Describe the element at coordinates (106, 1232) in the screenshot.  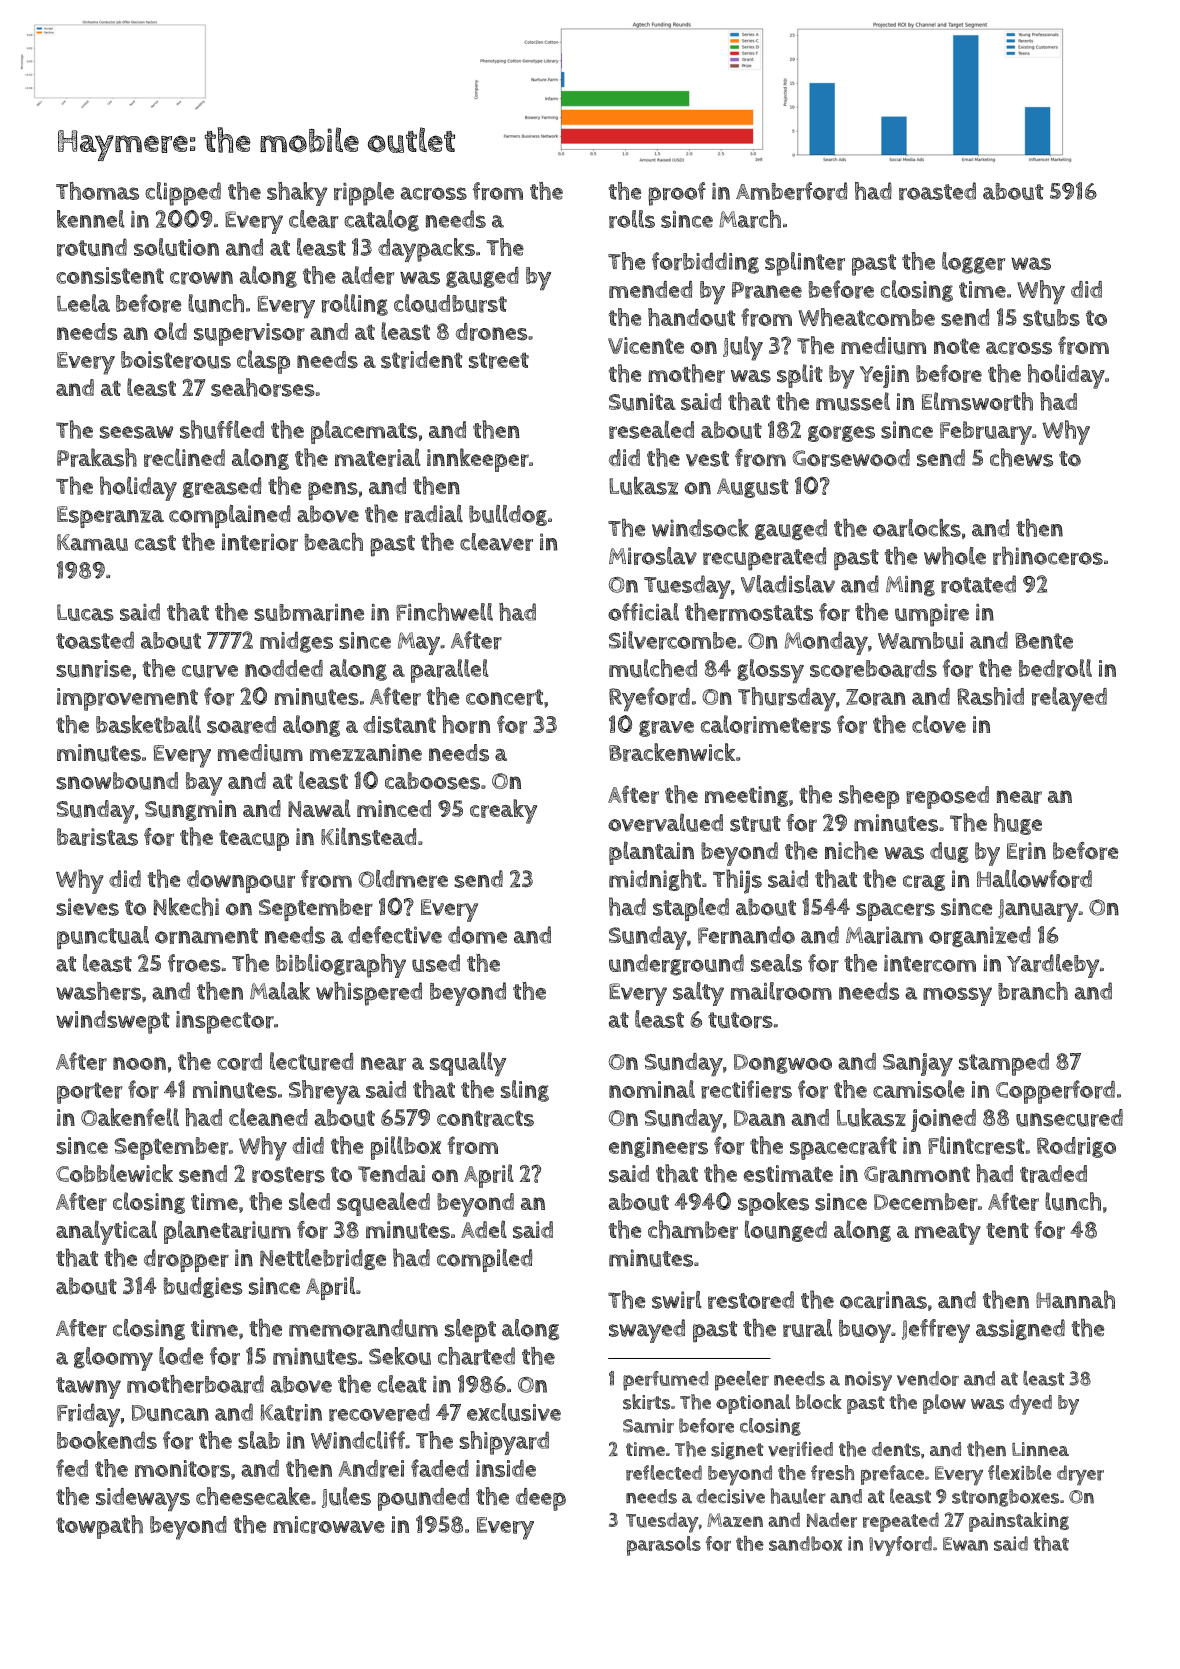
I see `analytical` at that location.
